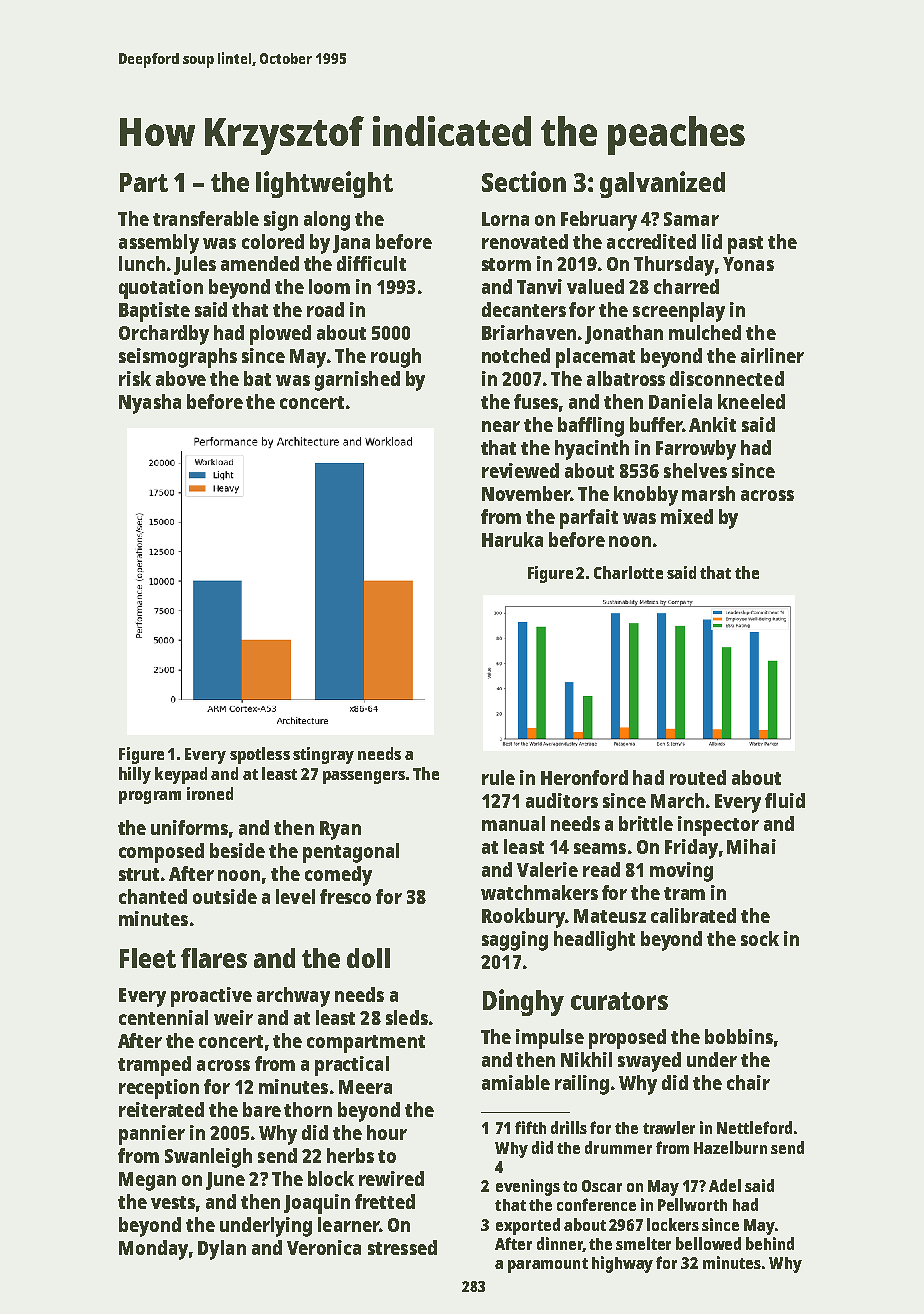 This document has width=924, height=1314. Describe the element at coordinates (520, 470) in the document. I see `reviewed` at that location.
